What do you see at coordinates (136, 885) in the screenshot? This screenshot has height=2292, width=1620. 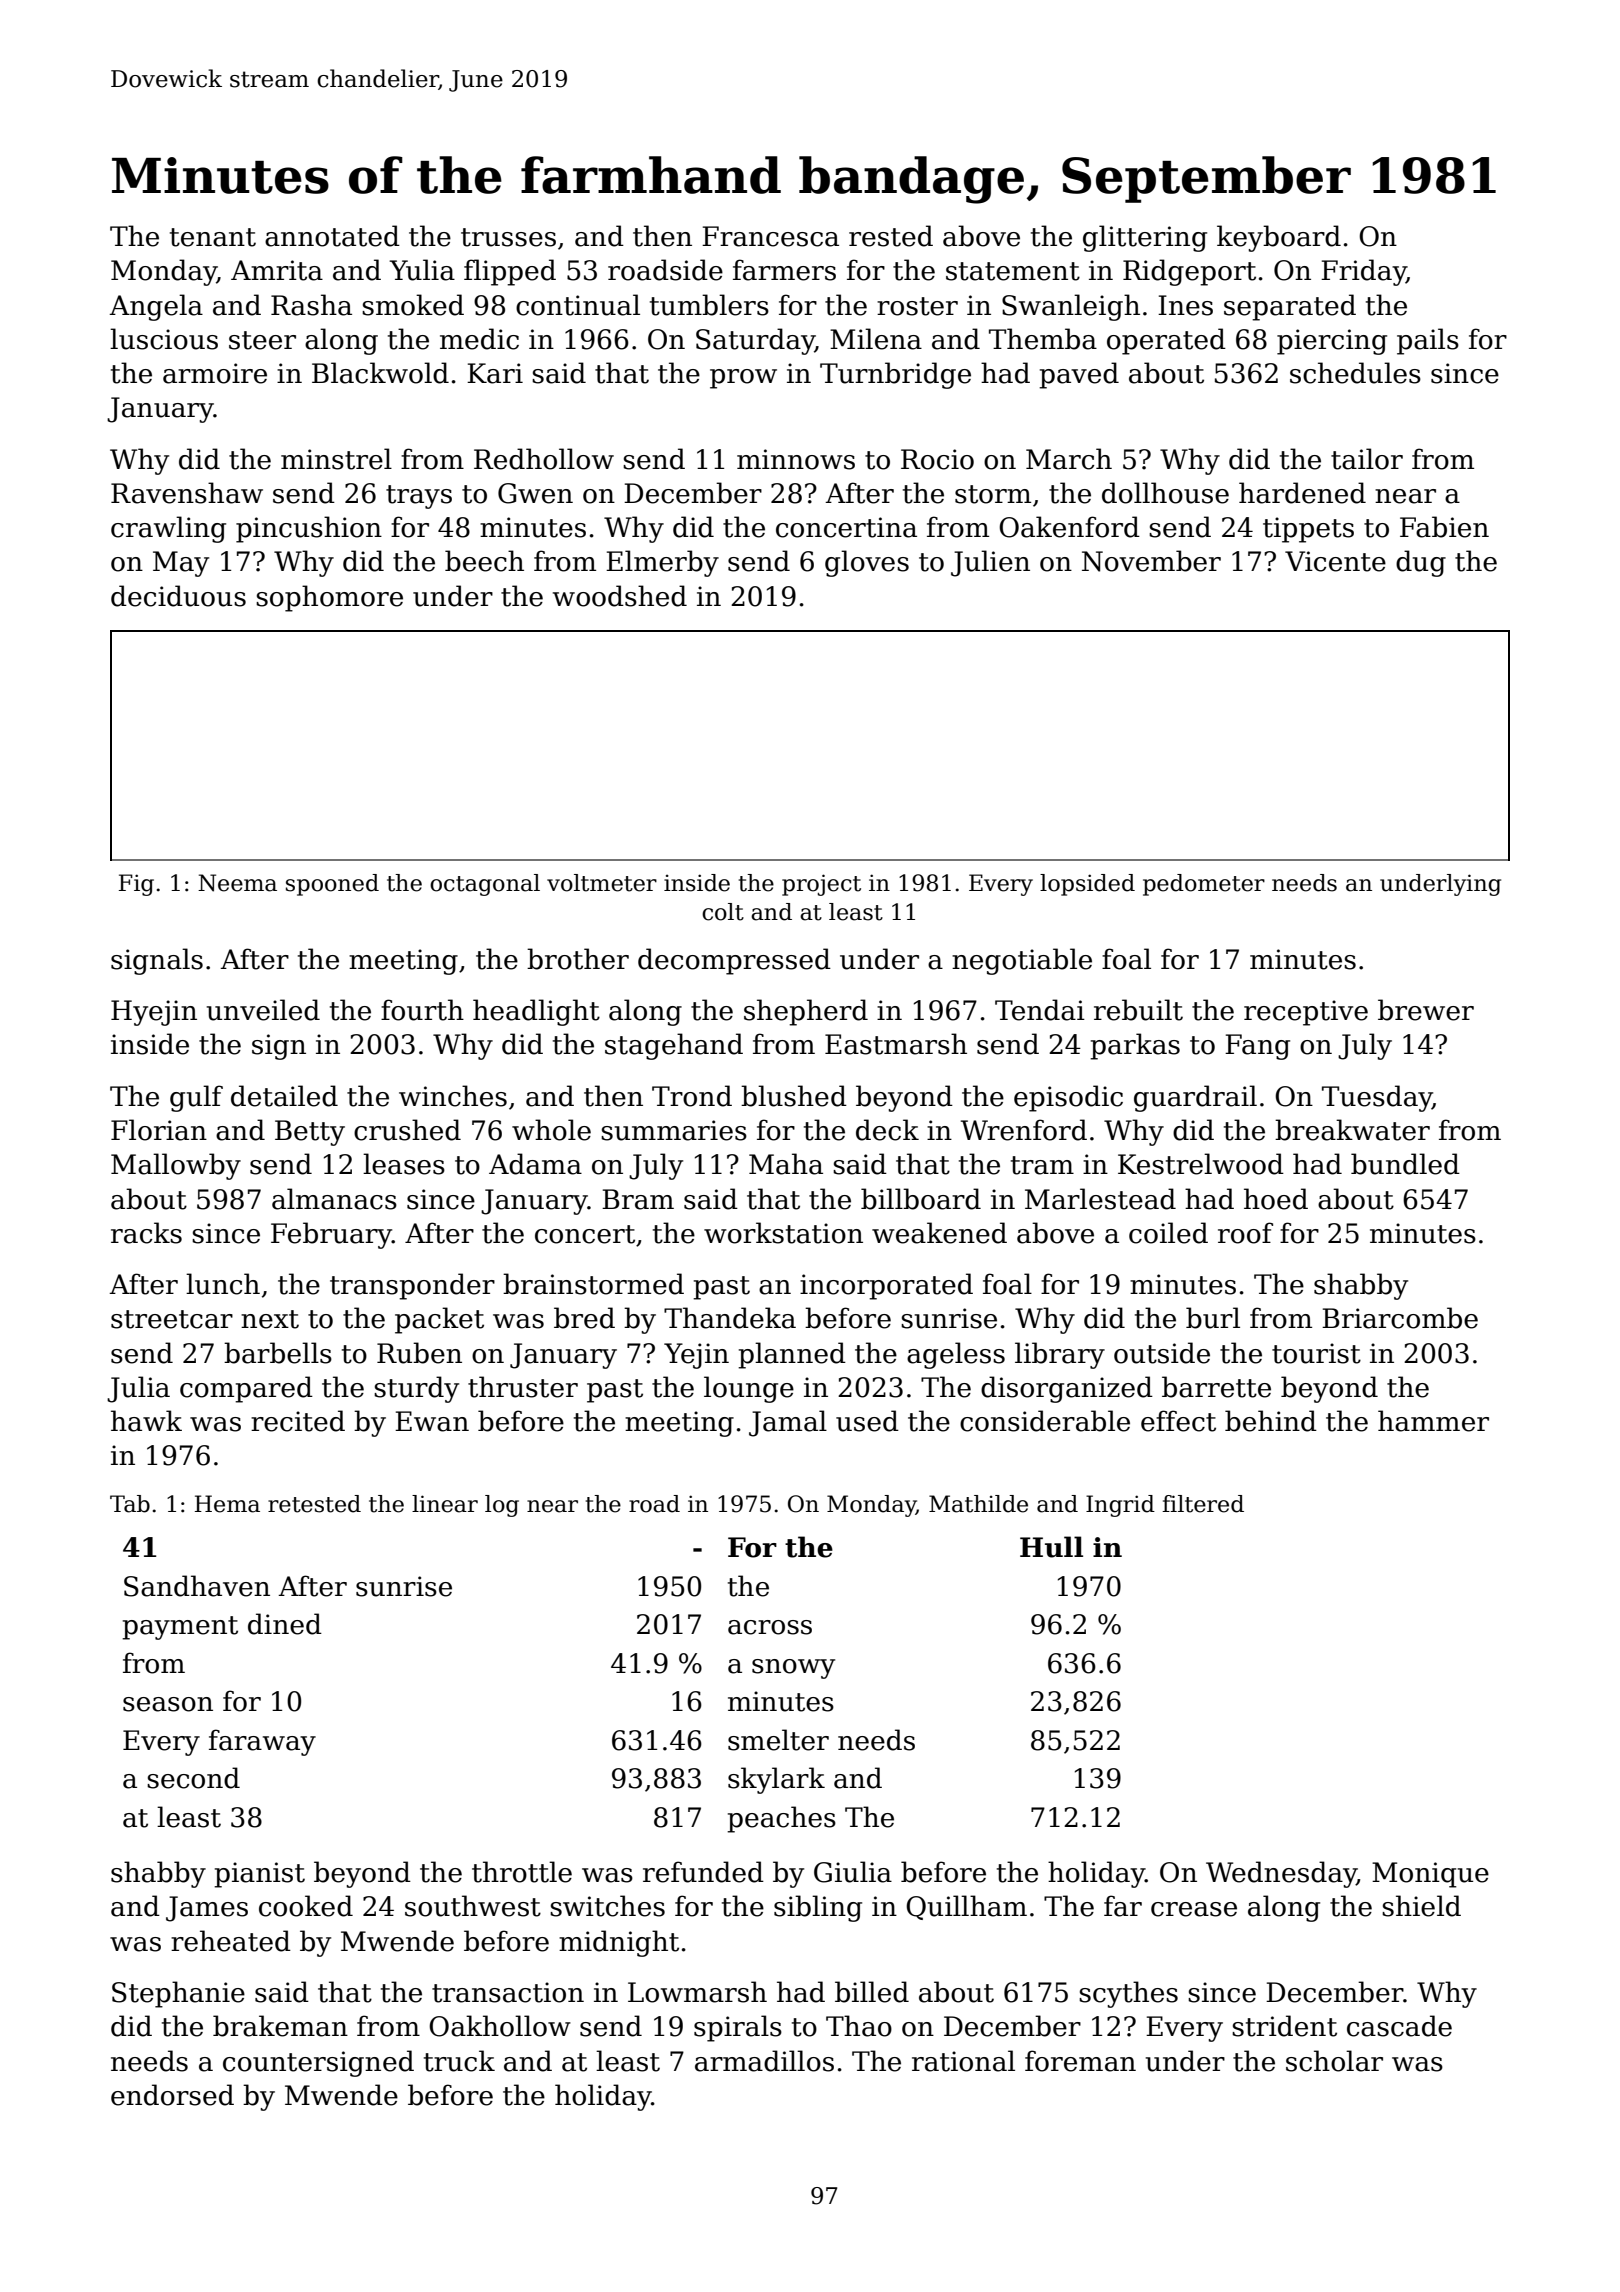 I see `Fig` at bounding box center [136, 885].
